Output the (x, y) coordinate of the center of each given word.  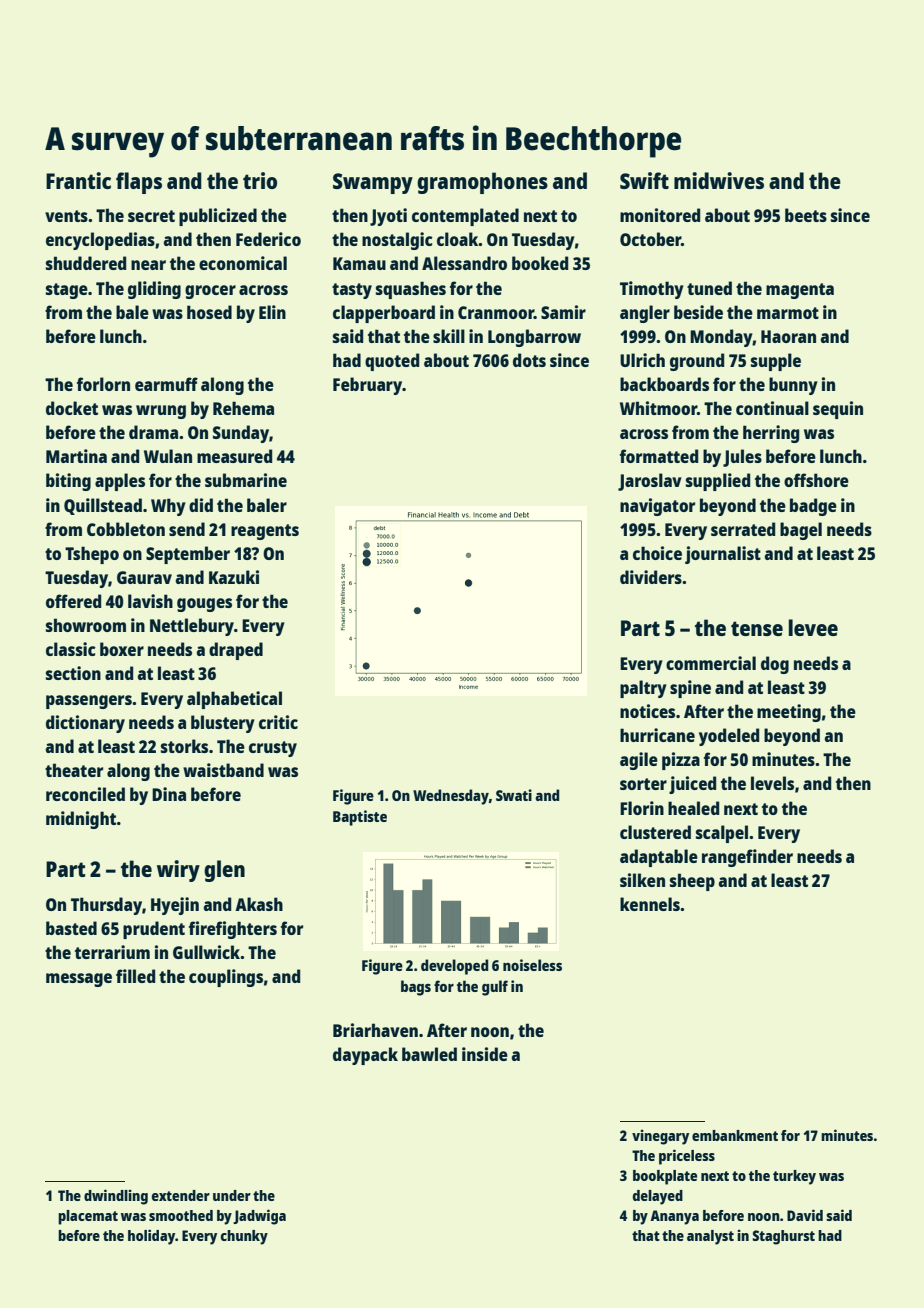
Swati (514, 795)
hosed (209, 312)
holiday (151, 1237)
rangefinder (747, 858)
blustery (223, 724)
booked (540, 263)
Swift (644, 180)
